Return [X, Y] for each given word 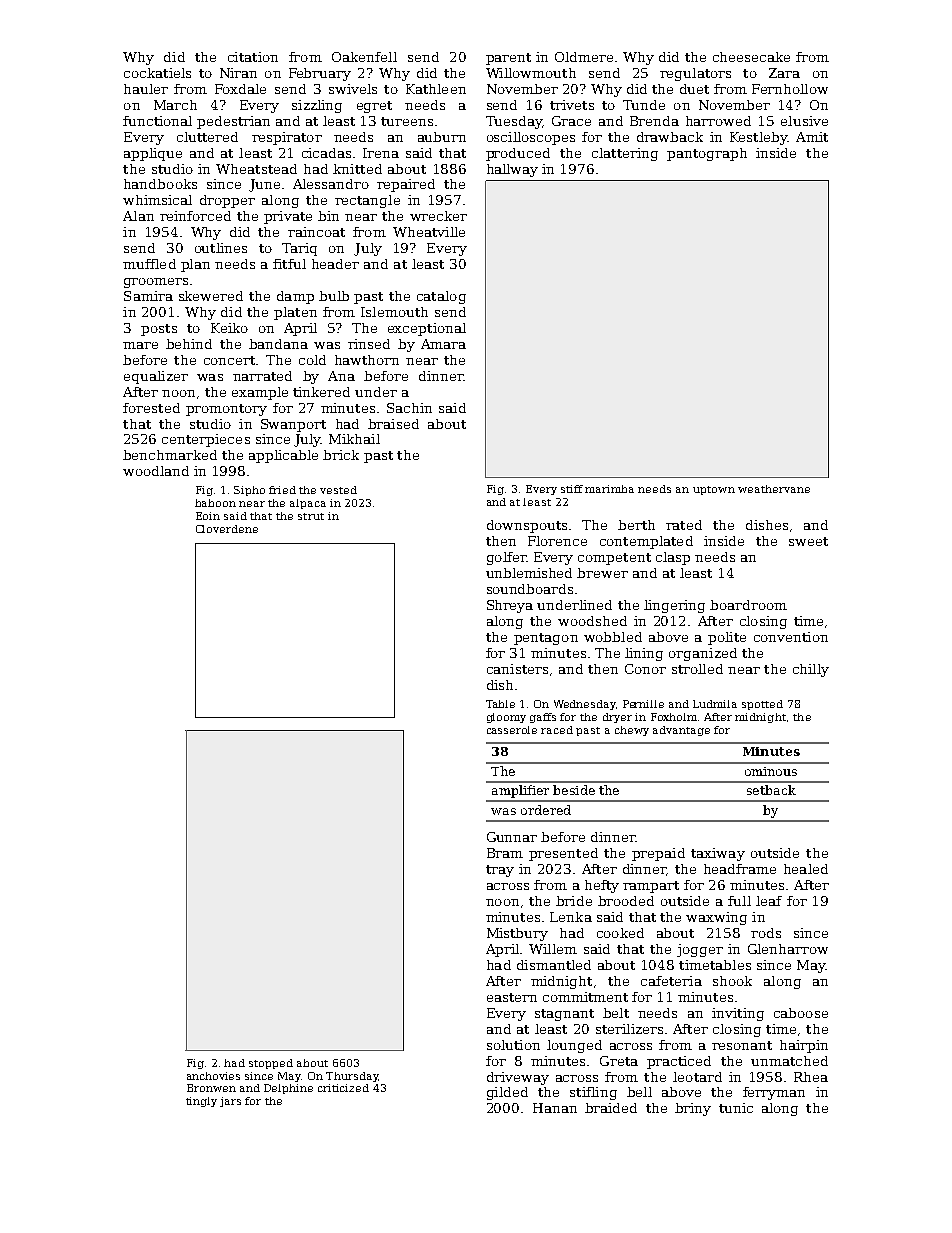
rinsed [369, 344]
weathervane [774, 489]
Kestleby [758, 138]
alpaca [308, 504]
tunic [736, 1108]
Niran [238, 73]
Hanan [555, 1108]
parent [508, 59]
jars [230, 1102]
